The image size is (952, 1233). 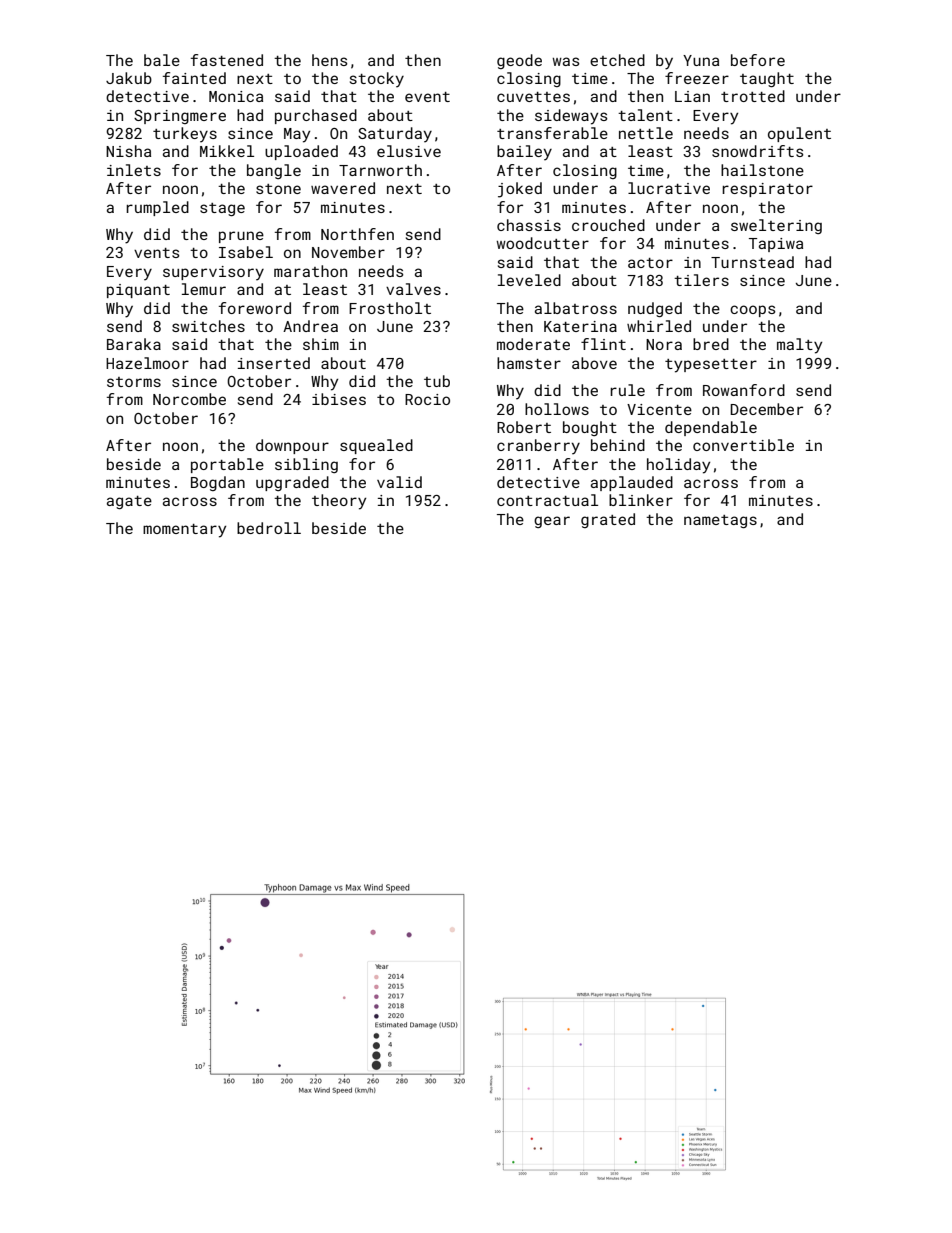 I want to click on freezer, so click(x=697, y=78).
